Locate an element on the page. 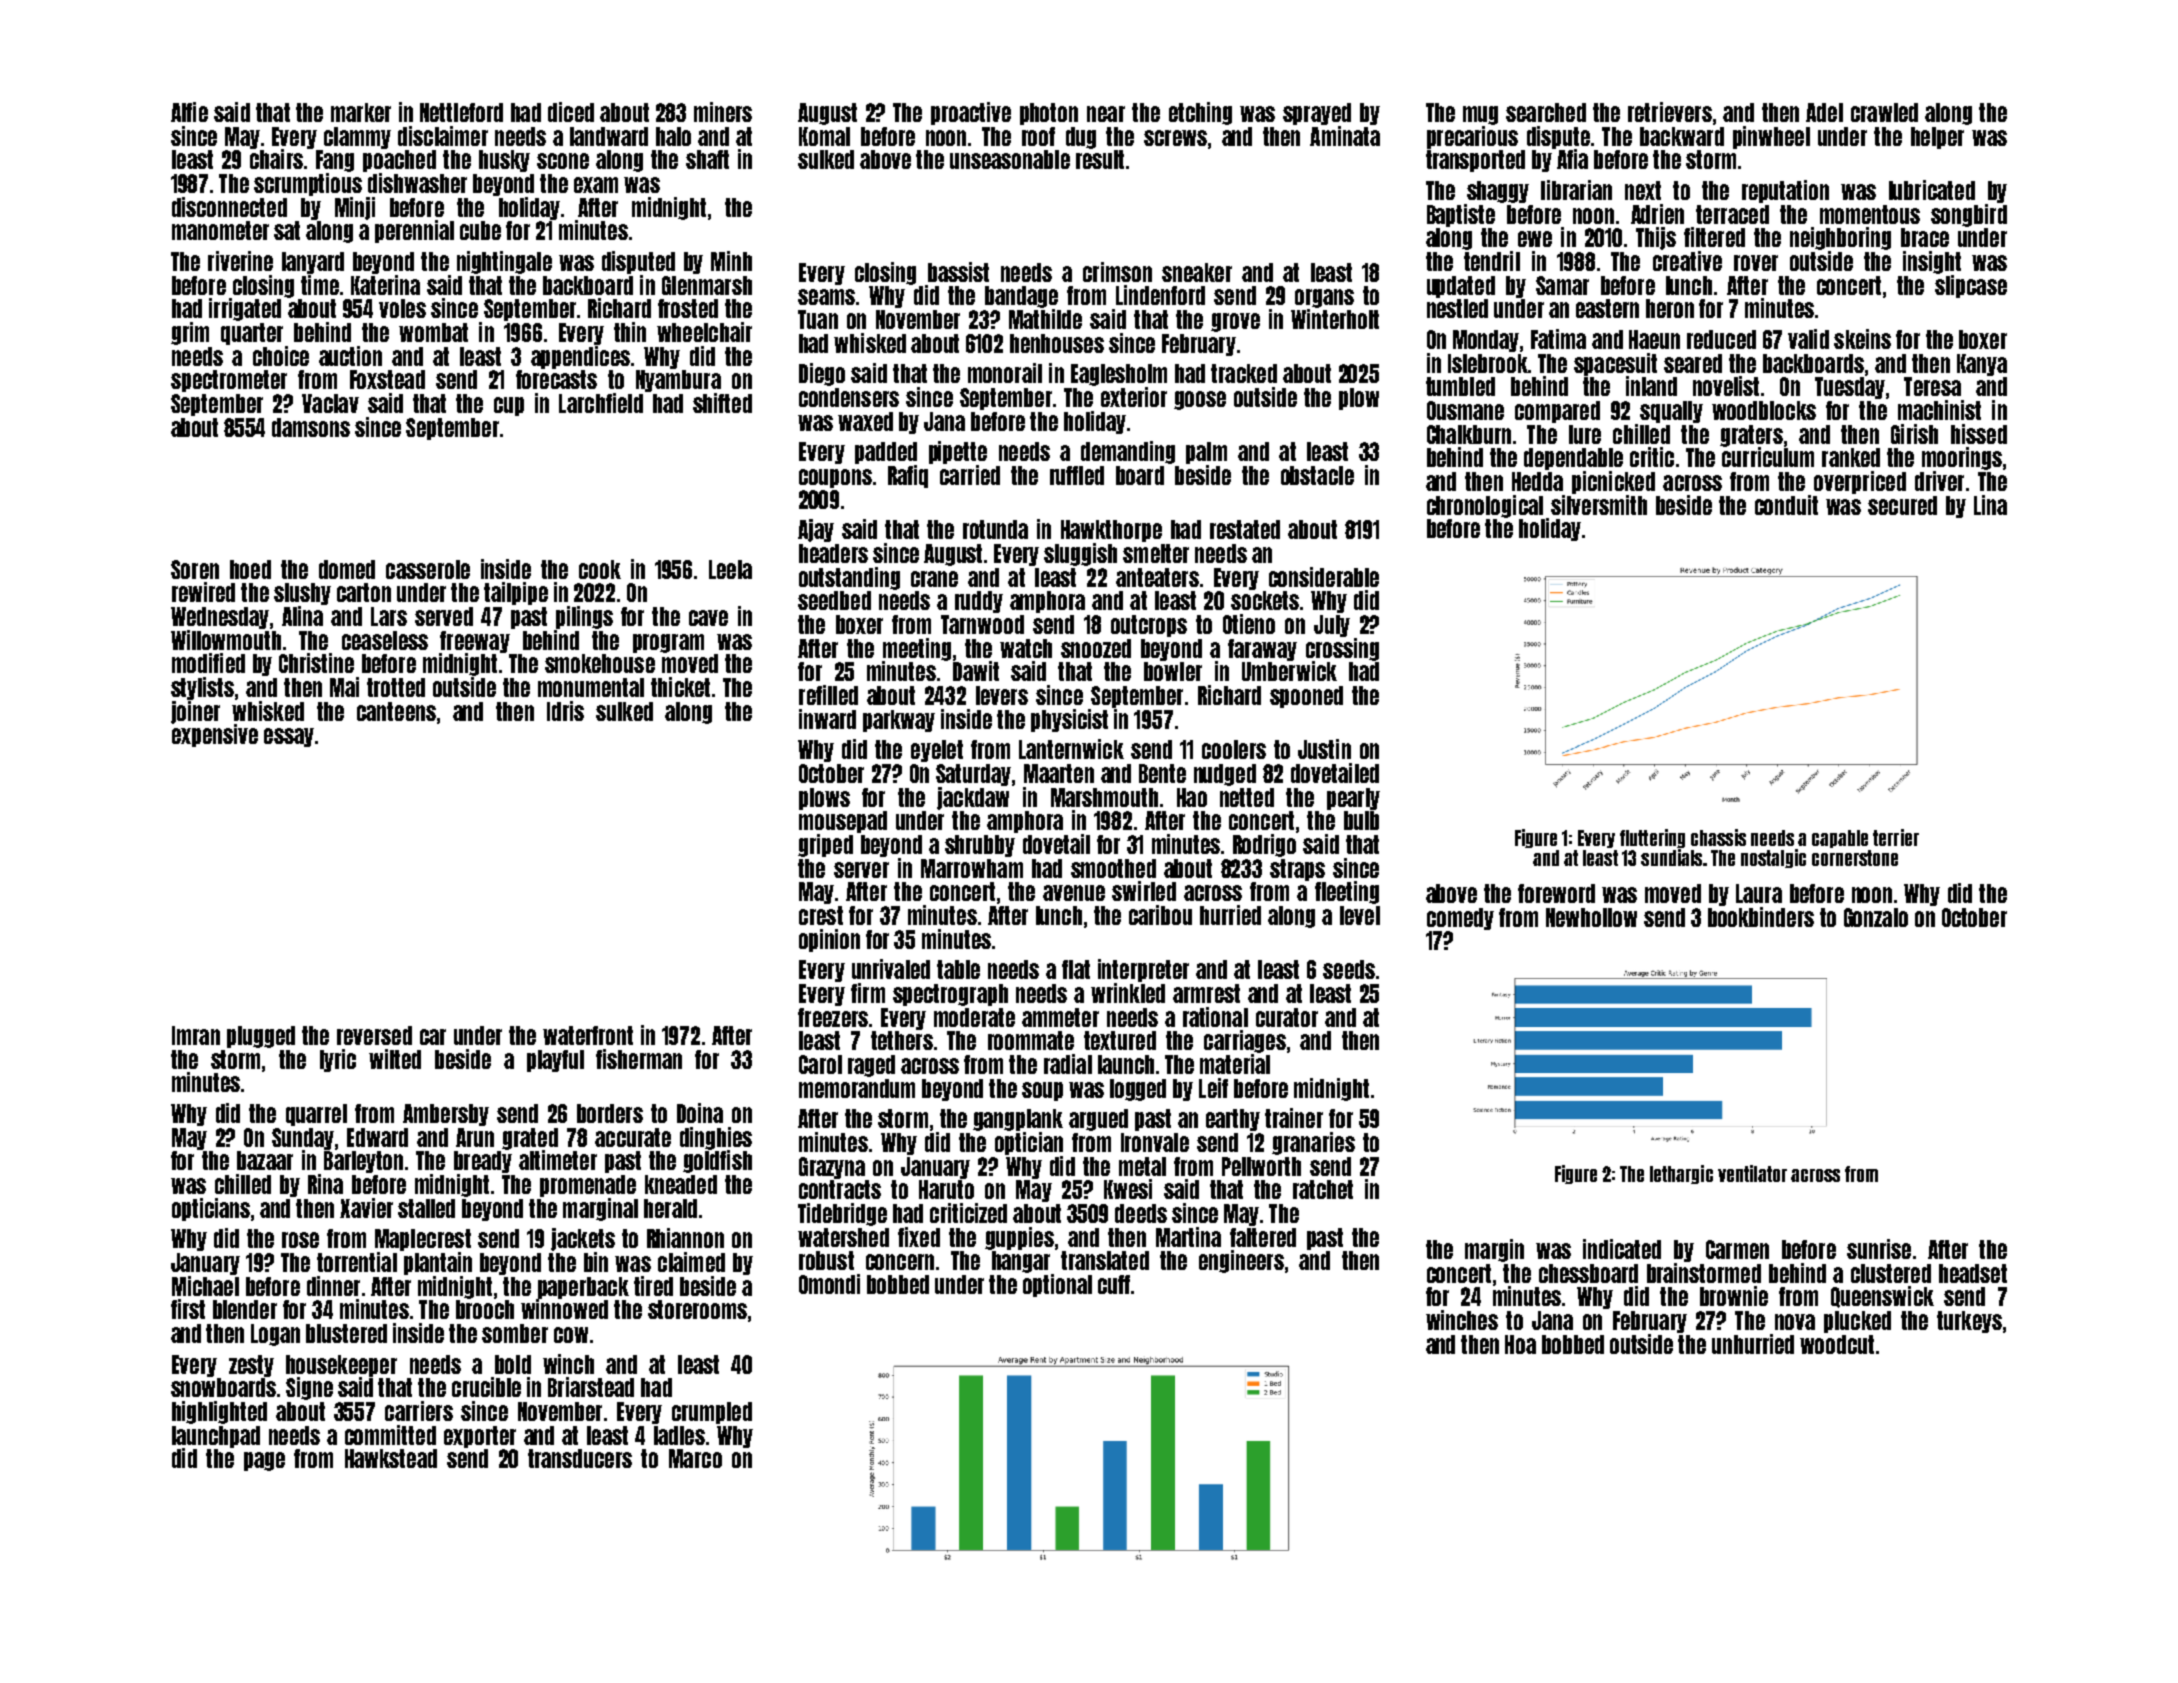  deeds is located at coordinates (1141, 1213).
